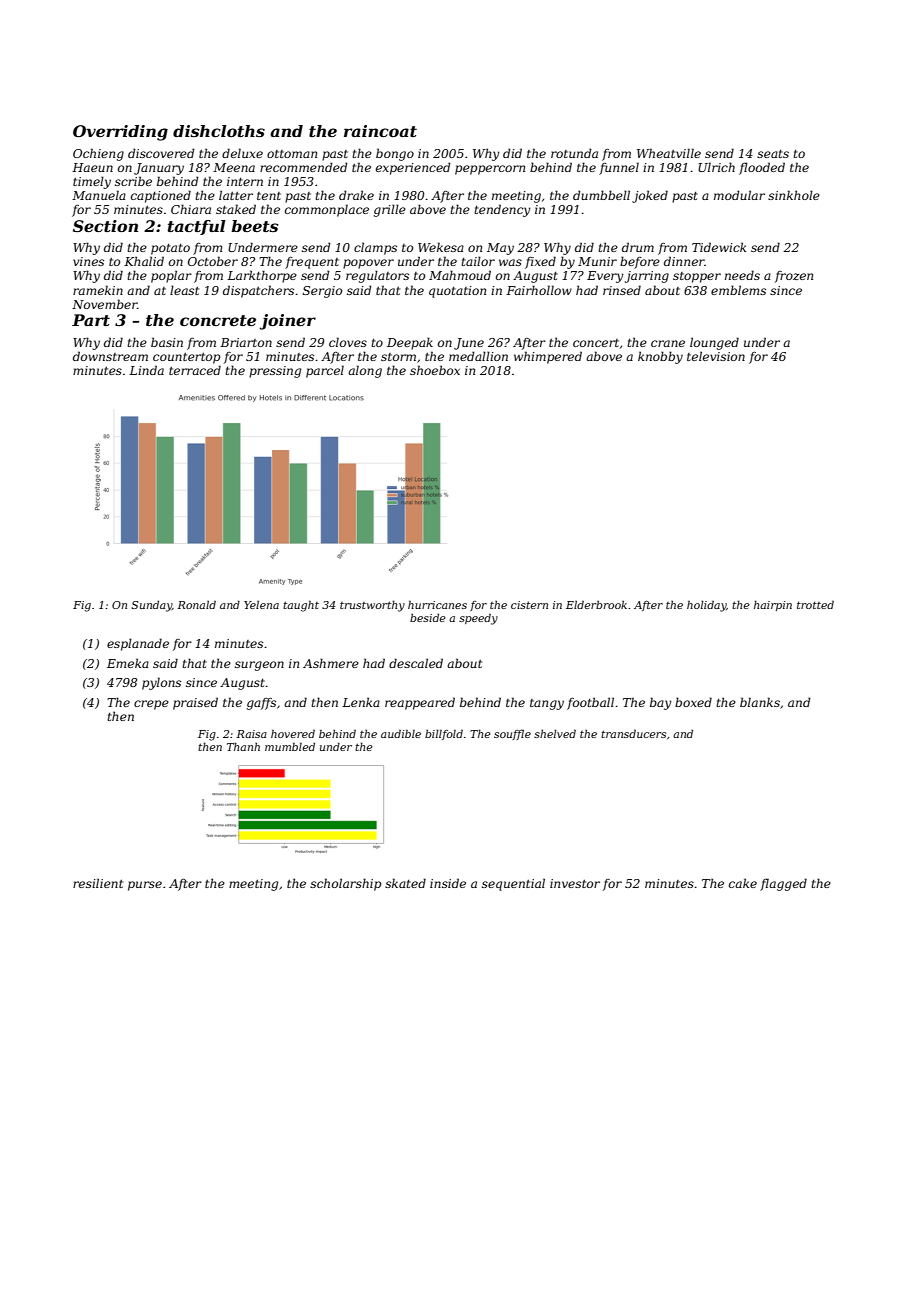 The image size is (908, 1316). Describe the element at coordinates (773, 605) in the image. I see `hairpin` at that location.
